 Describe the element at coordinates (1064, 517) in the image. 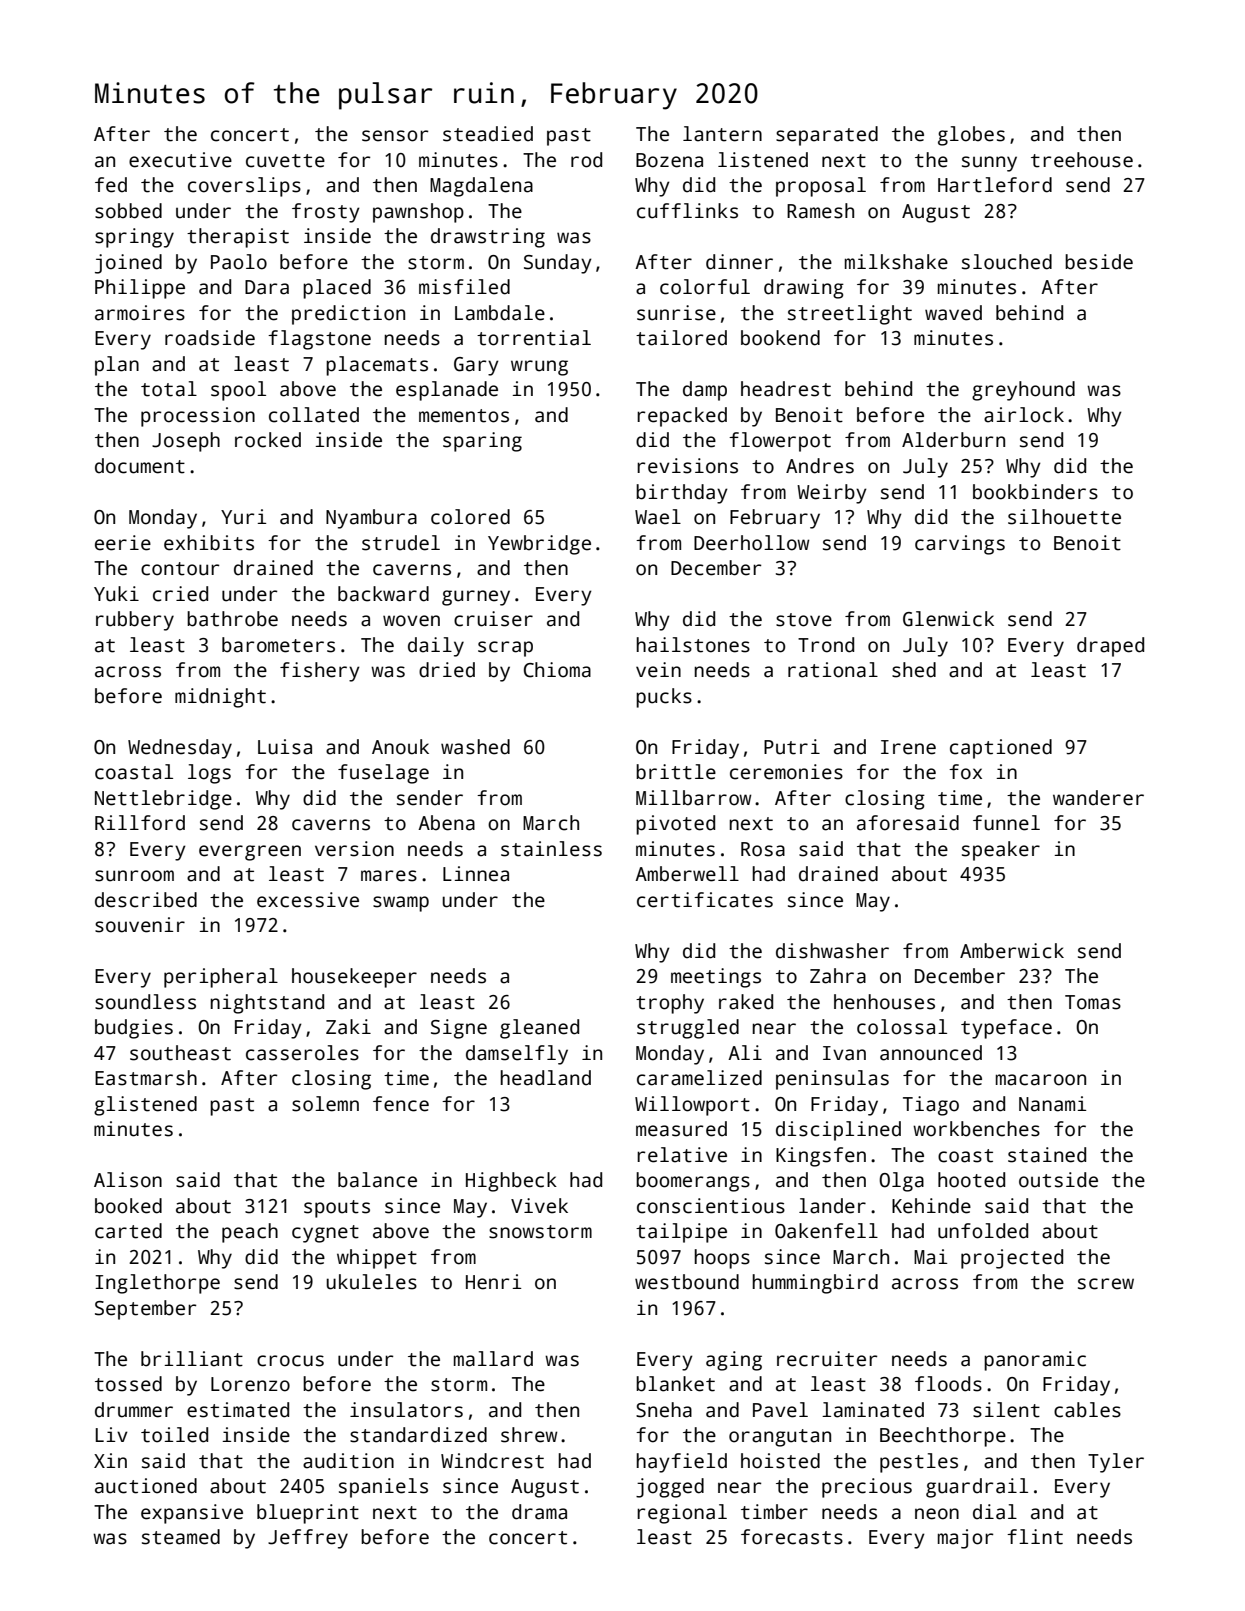

I see `silhouette` at that location.
